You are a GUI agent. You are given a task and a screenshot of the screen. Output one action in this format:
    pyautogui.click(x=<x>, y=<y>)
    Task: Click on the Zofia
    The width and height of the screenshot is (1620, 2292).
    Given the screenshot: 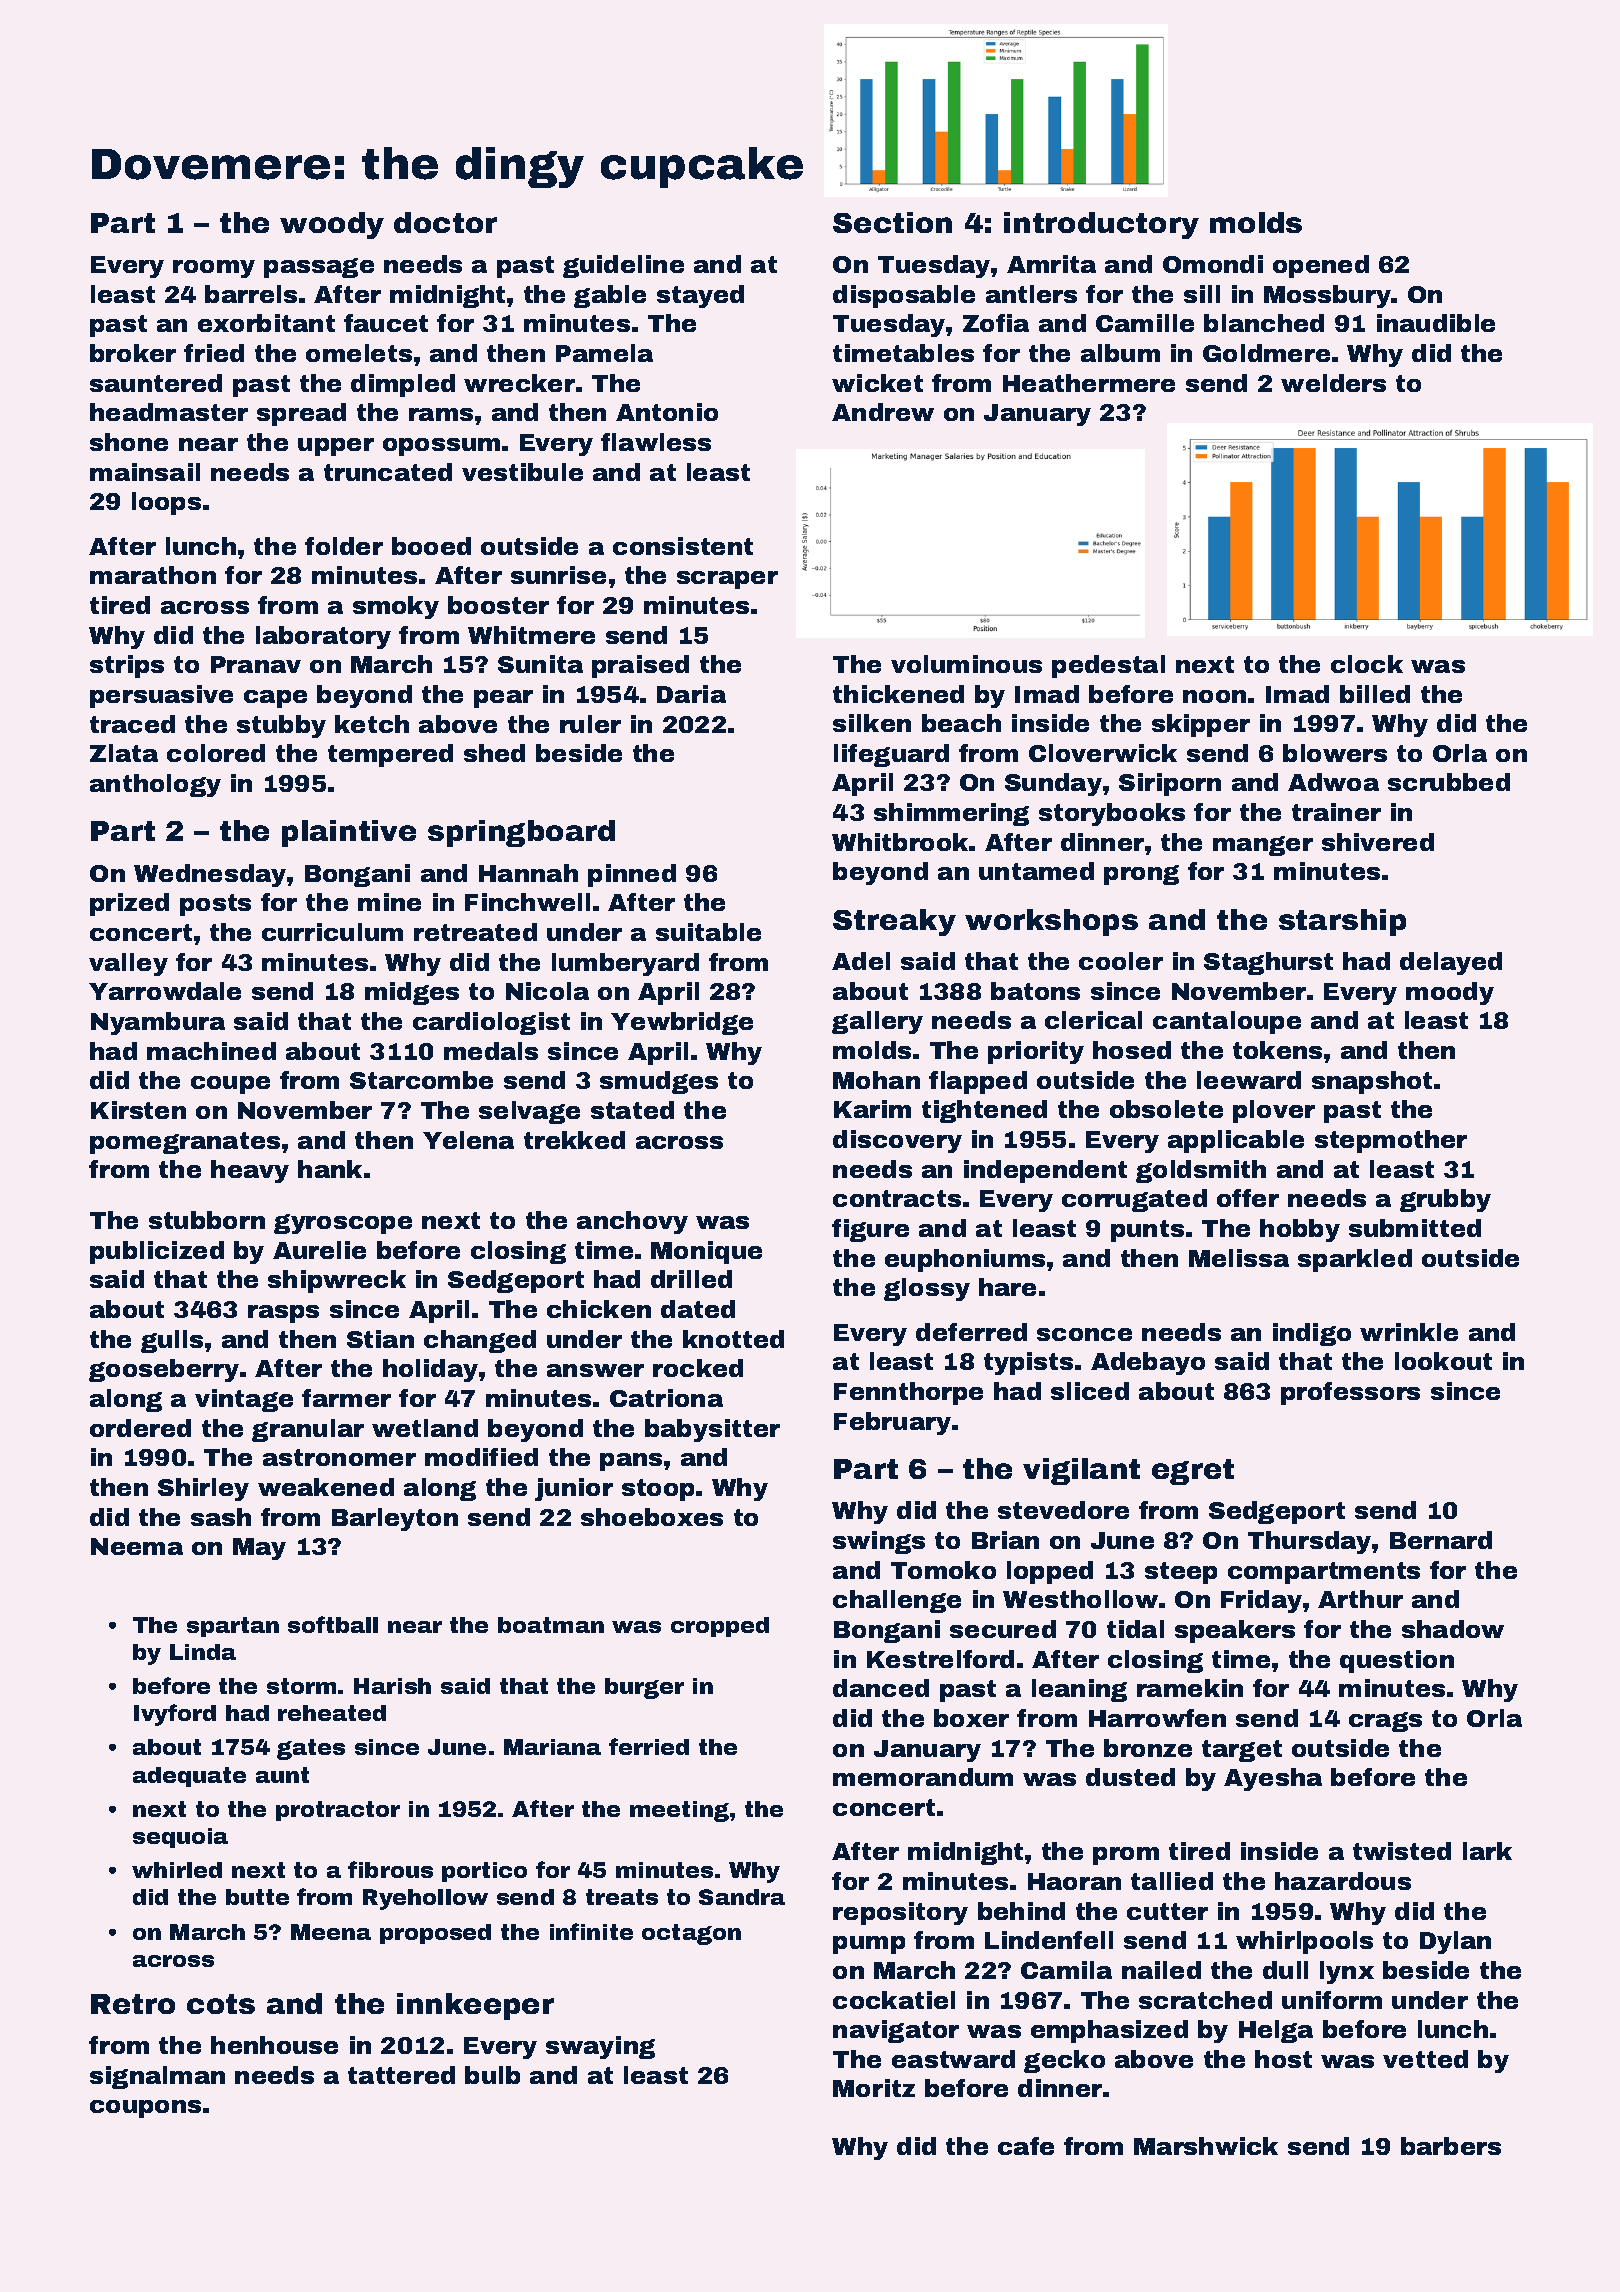 What is the action you would take?
    pyautogui.click(x=996, y=323)
